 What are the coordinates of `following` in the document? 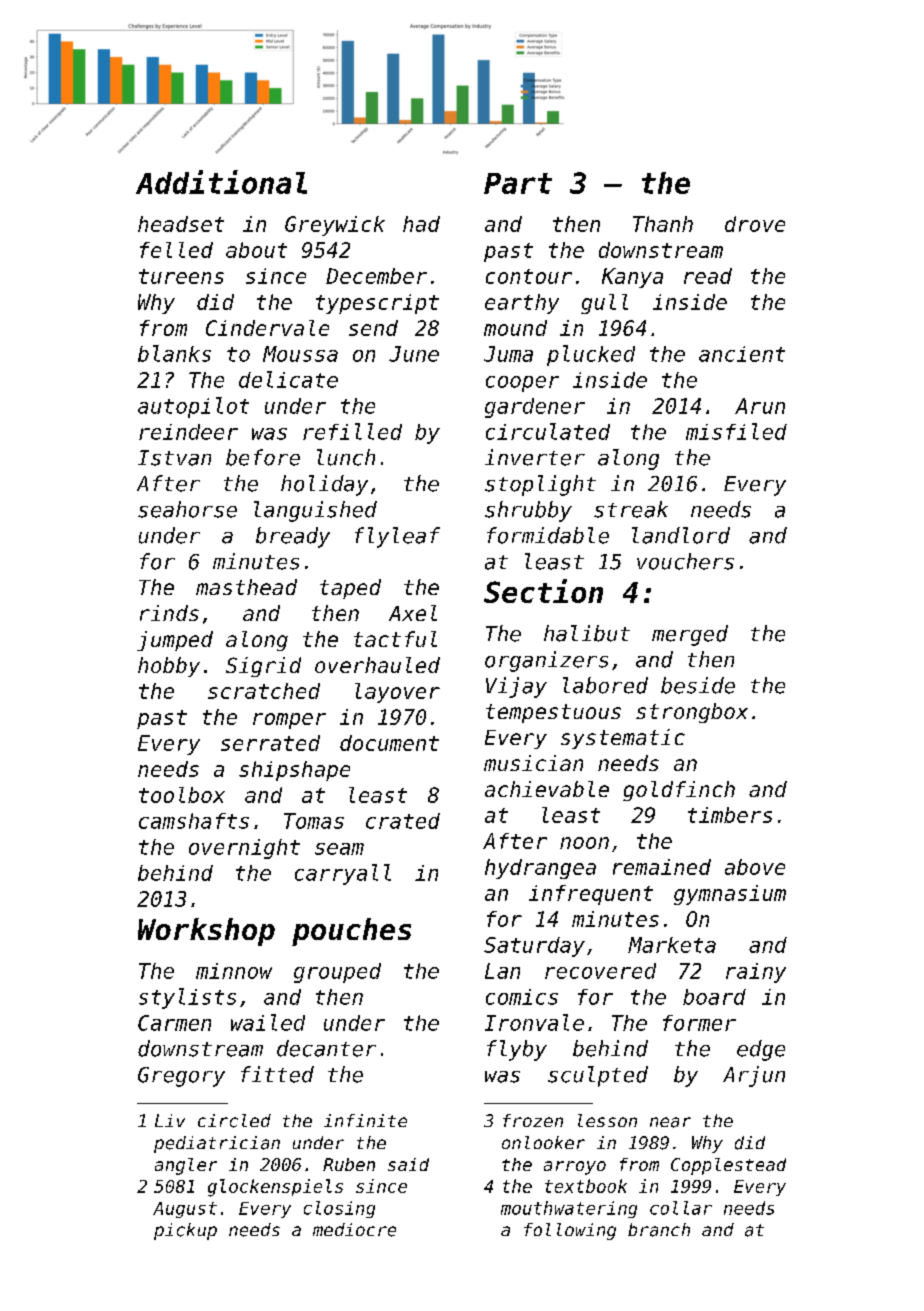 It's located at (570, 1231).
